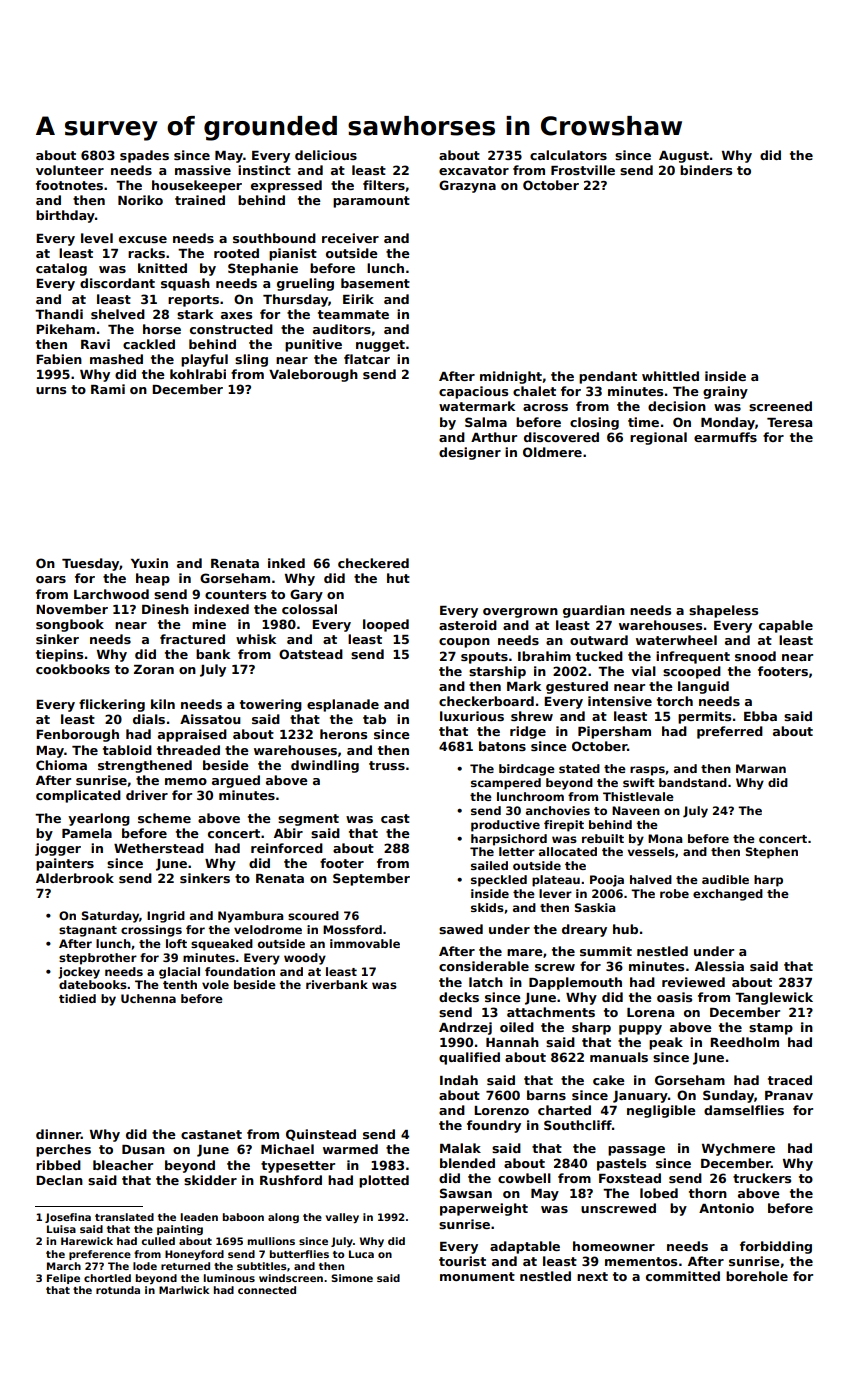  What do you see at coordinates (108, 389) in the page?
I see `Rami` at bounding box center [108, 389].
